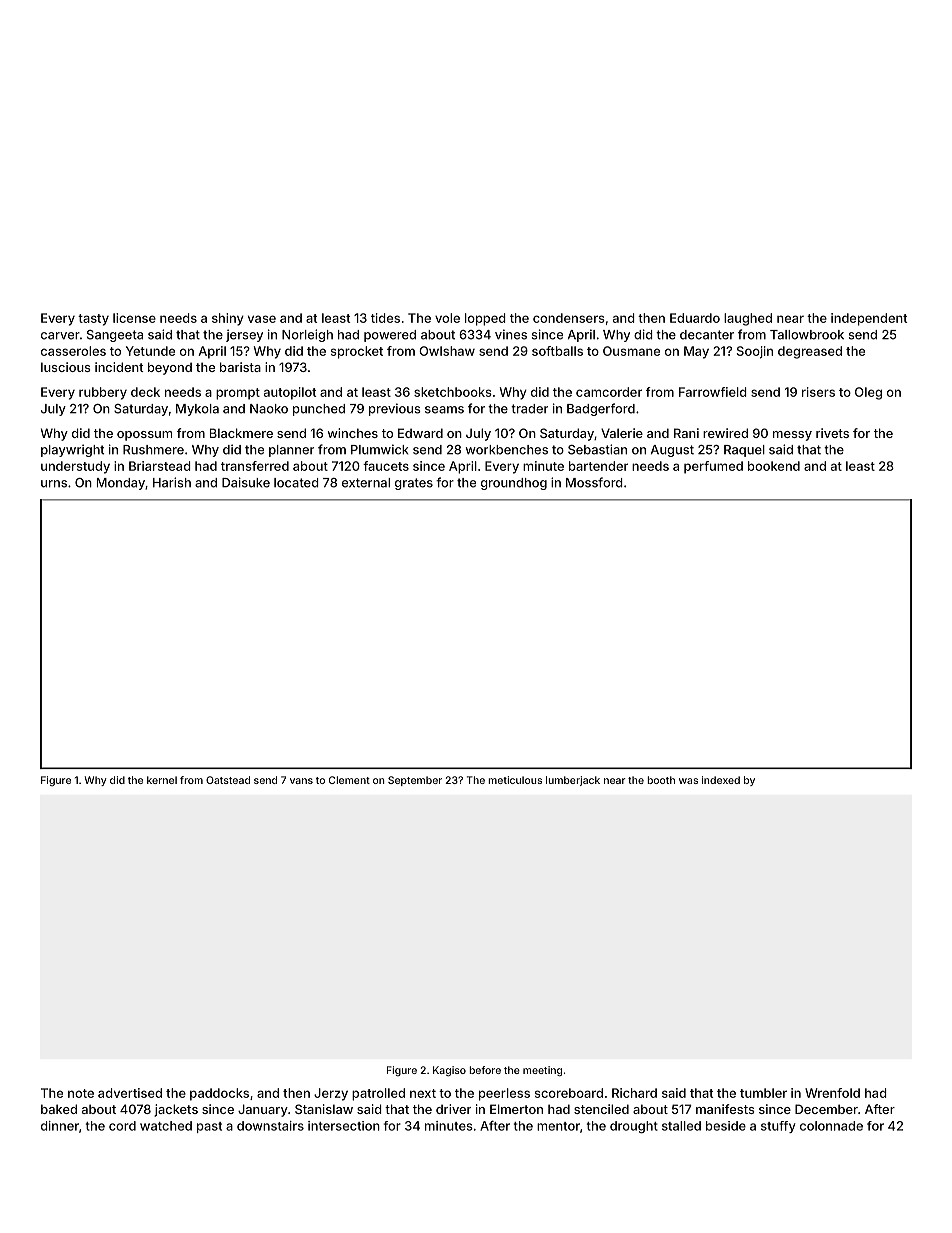 The width and height of the screenshot is (952, 1233). Describe the element at coordinates (573, 781) in the screenshot. I see `lumberjack` at that location.
